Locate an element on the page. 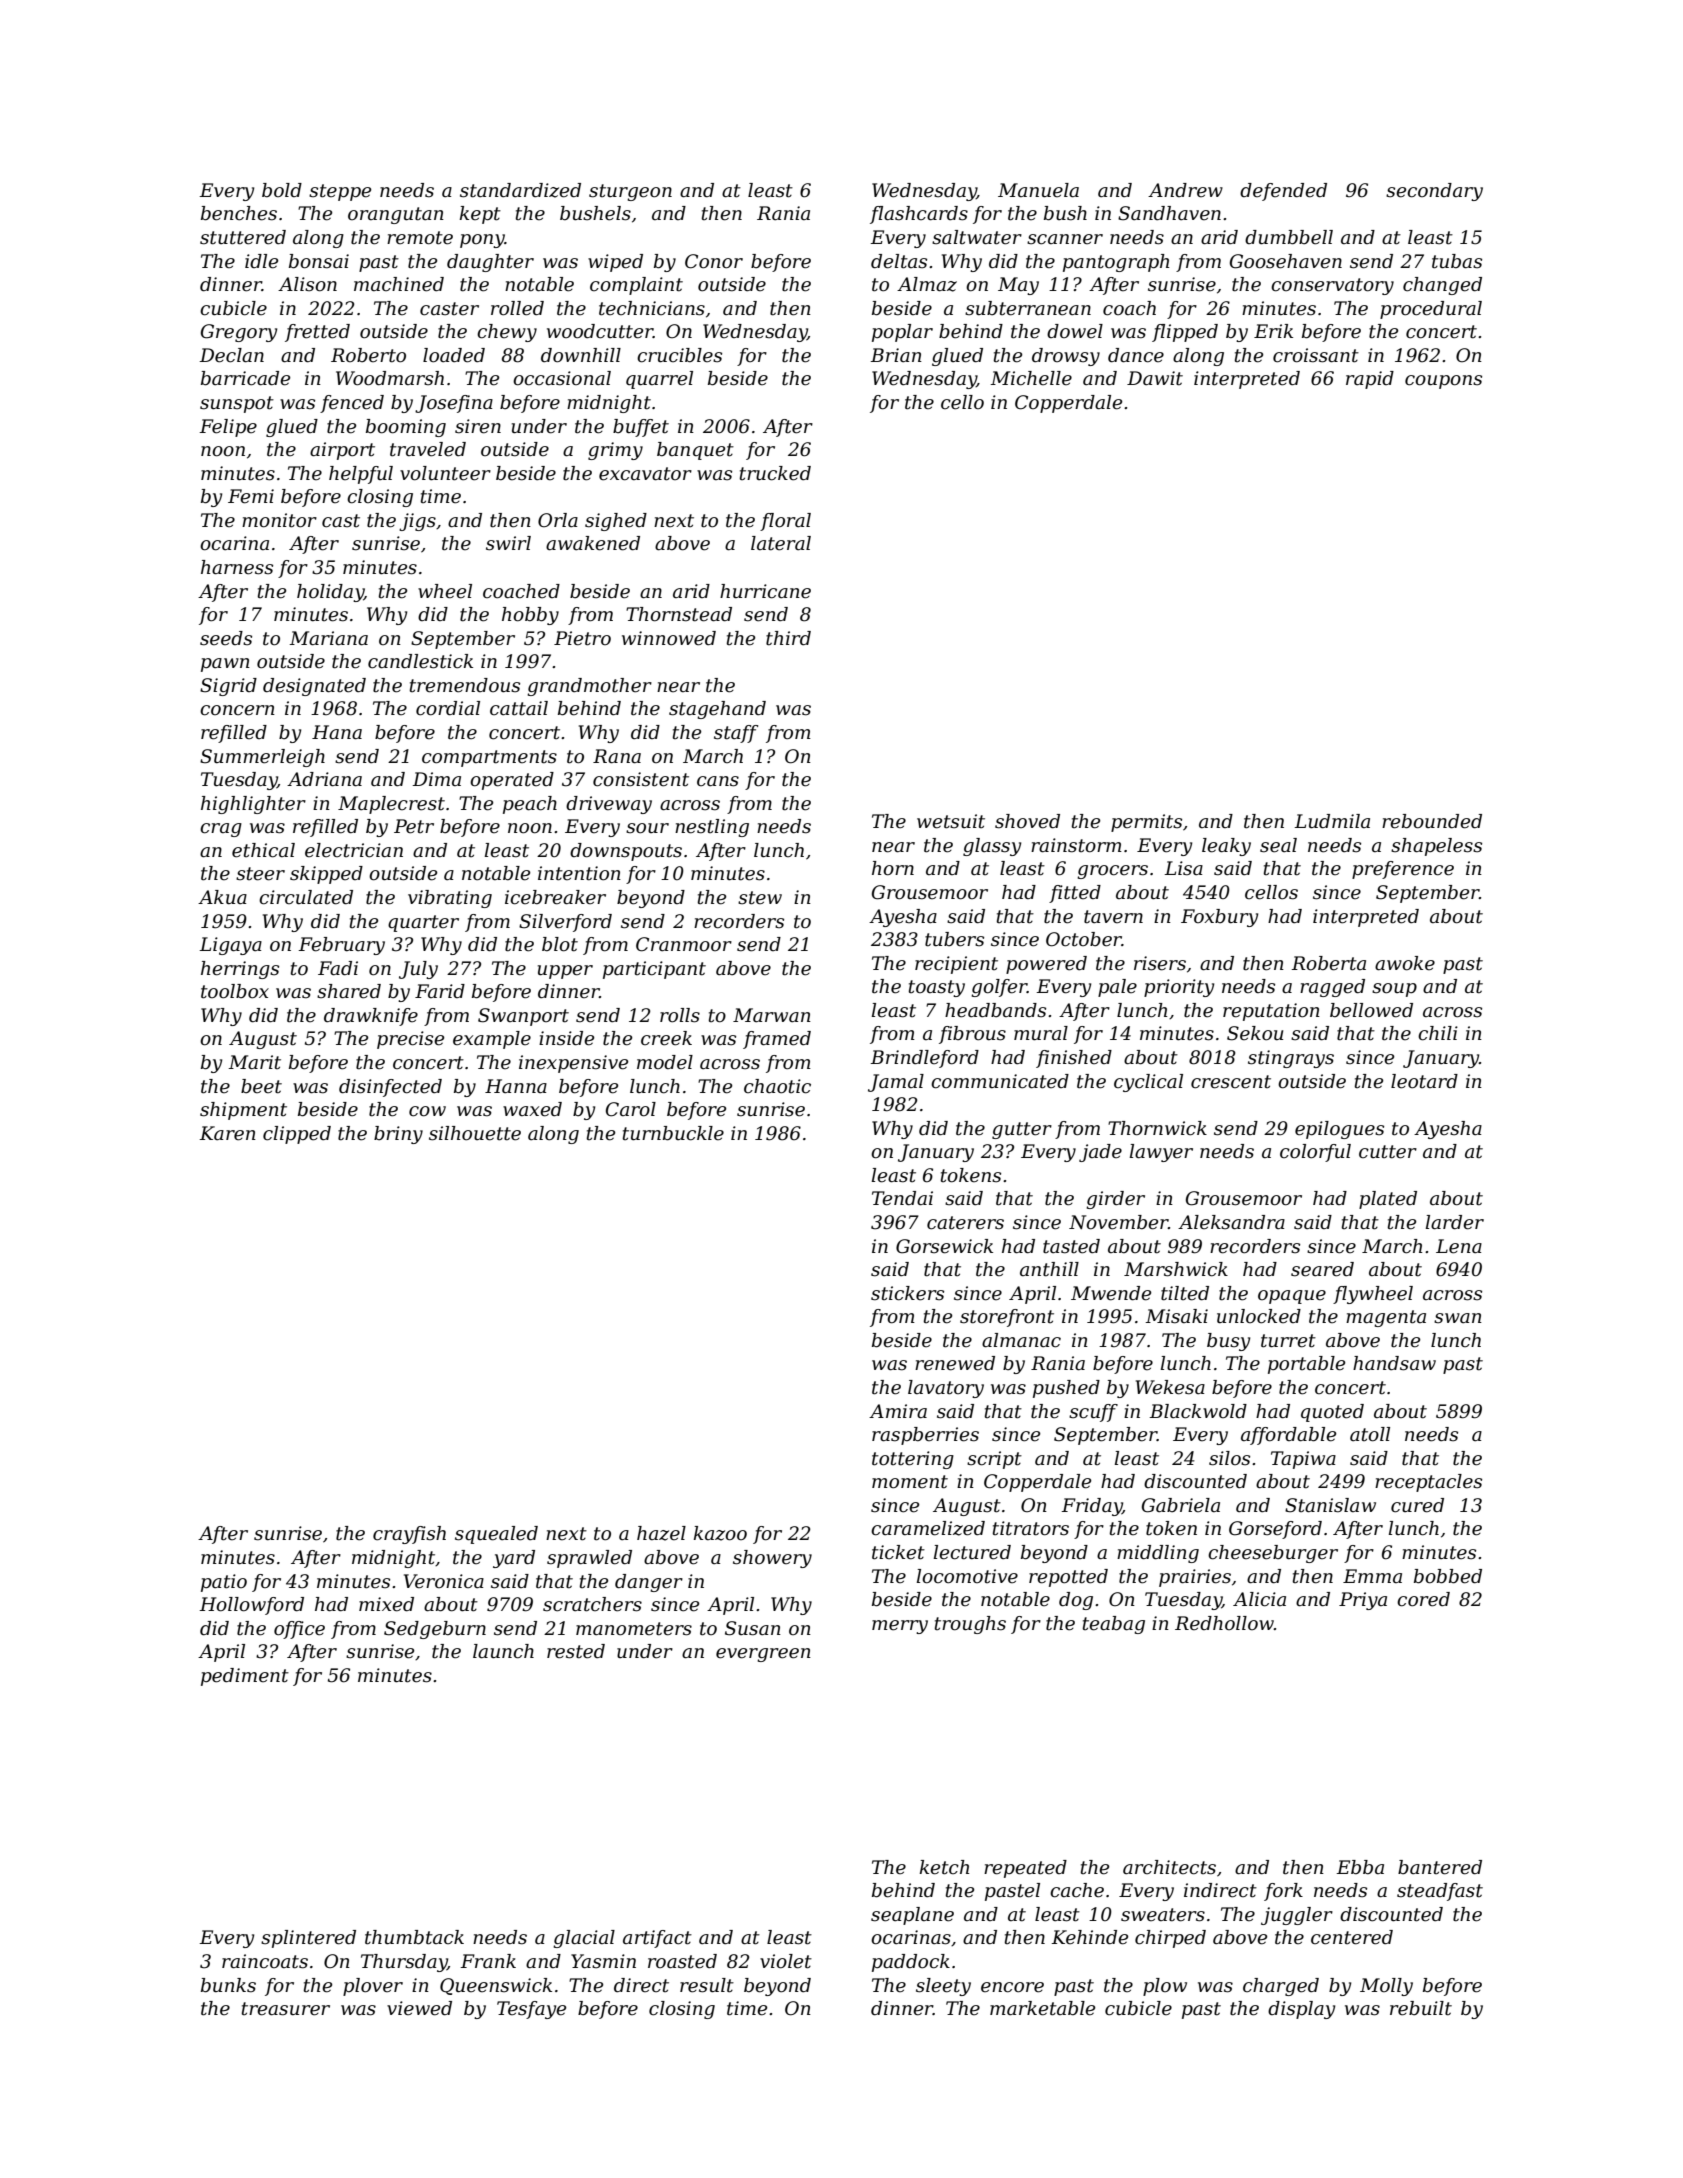 This page has height=2178, width=1683. wetsuit is located at coordinates (951, 821).
